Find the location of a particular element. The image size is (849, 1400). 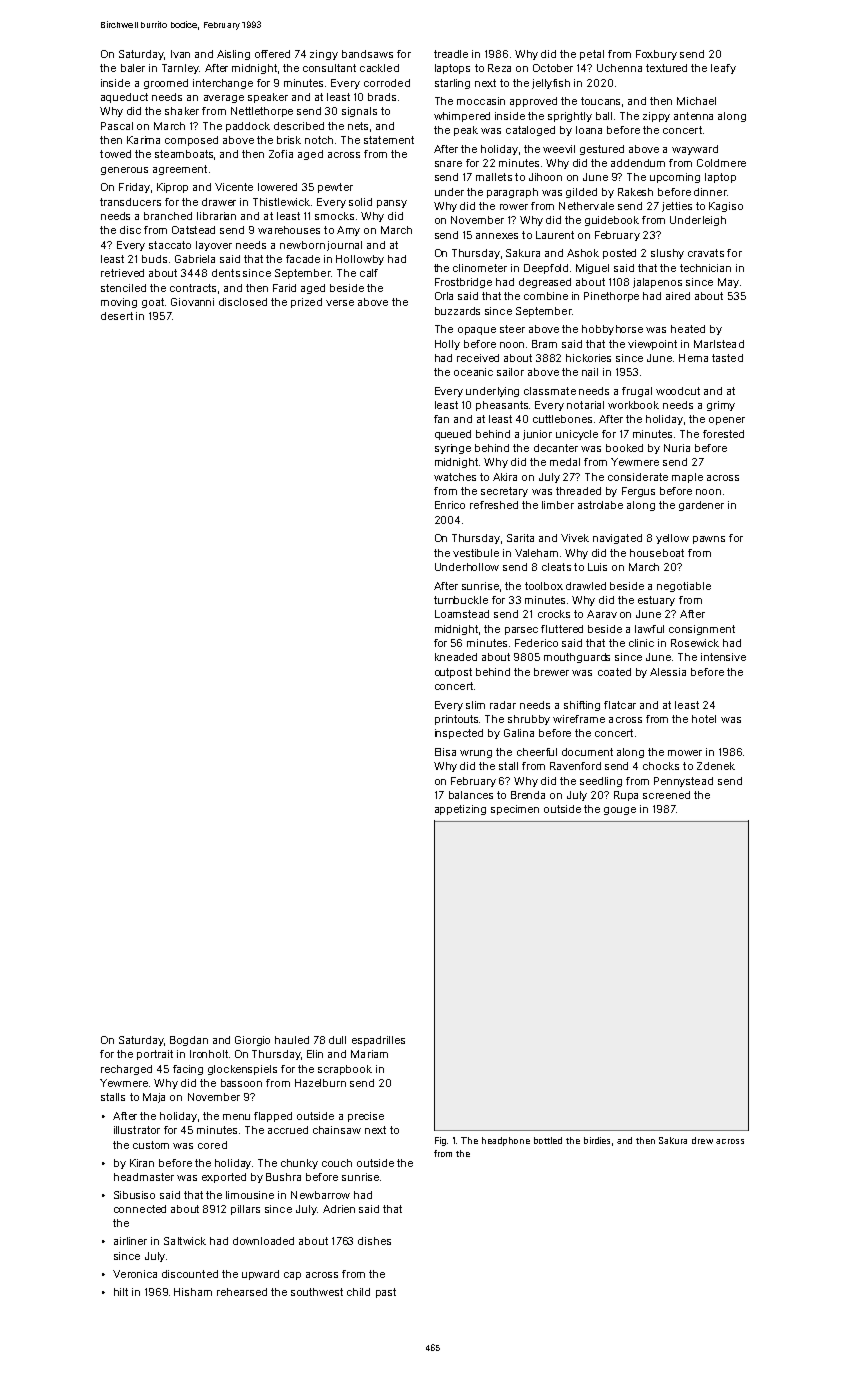

leafy is located at coordinates (723, 69).
